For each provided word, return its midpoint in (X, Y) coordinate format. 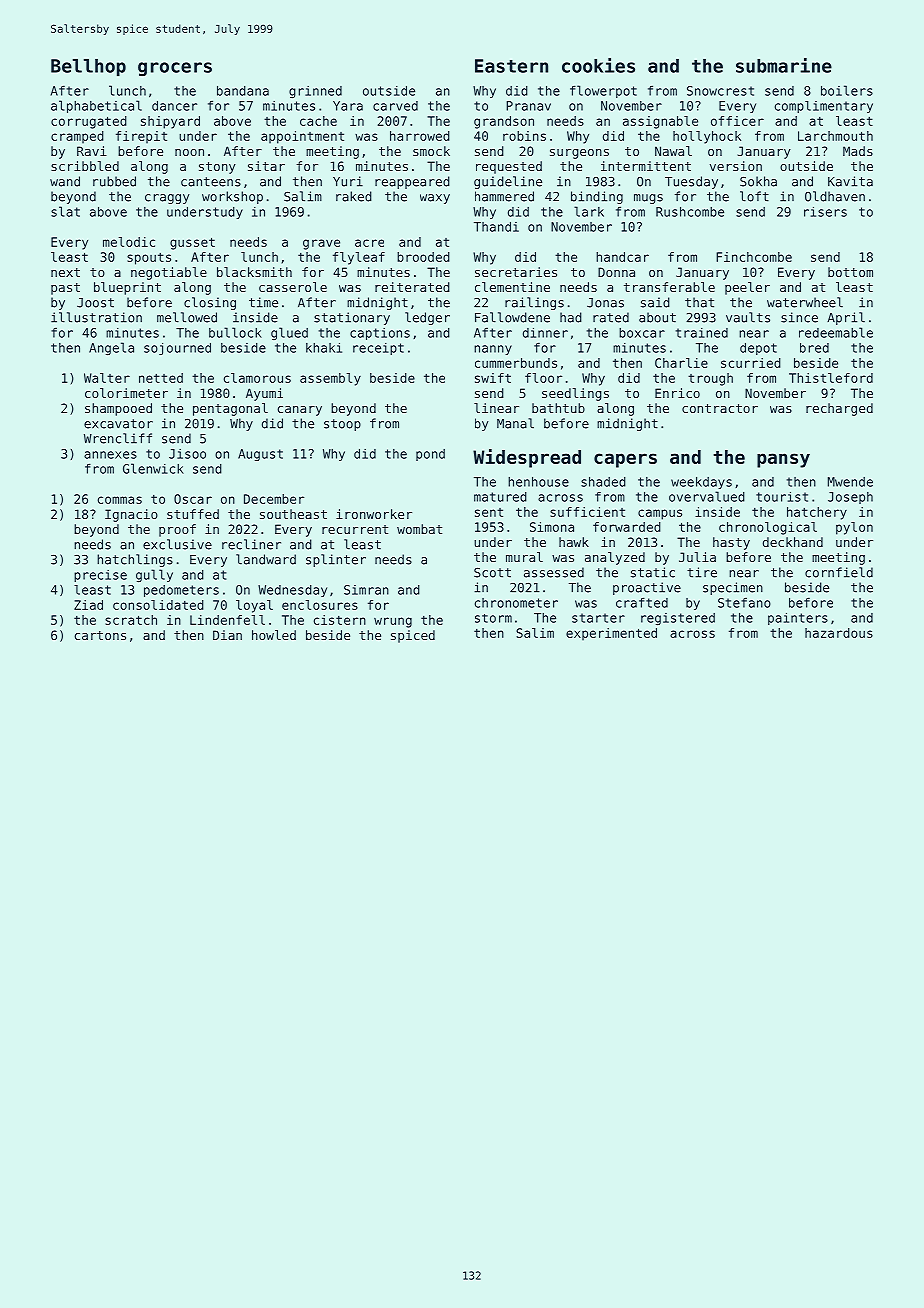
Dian (227, 635)
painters (798, 619)
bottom (850, 272)
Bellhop (88, 68)
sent (489, 512)
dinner (545, 333)
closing (210, 303)
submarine (784, 65)
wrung (393, 622)
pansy (783, 460)
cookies (598, 65)
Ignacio (131, 515)
